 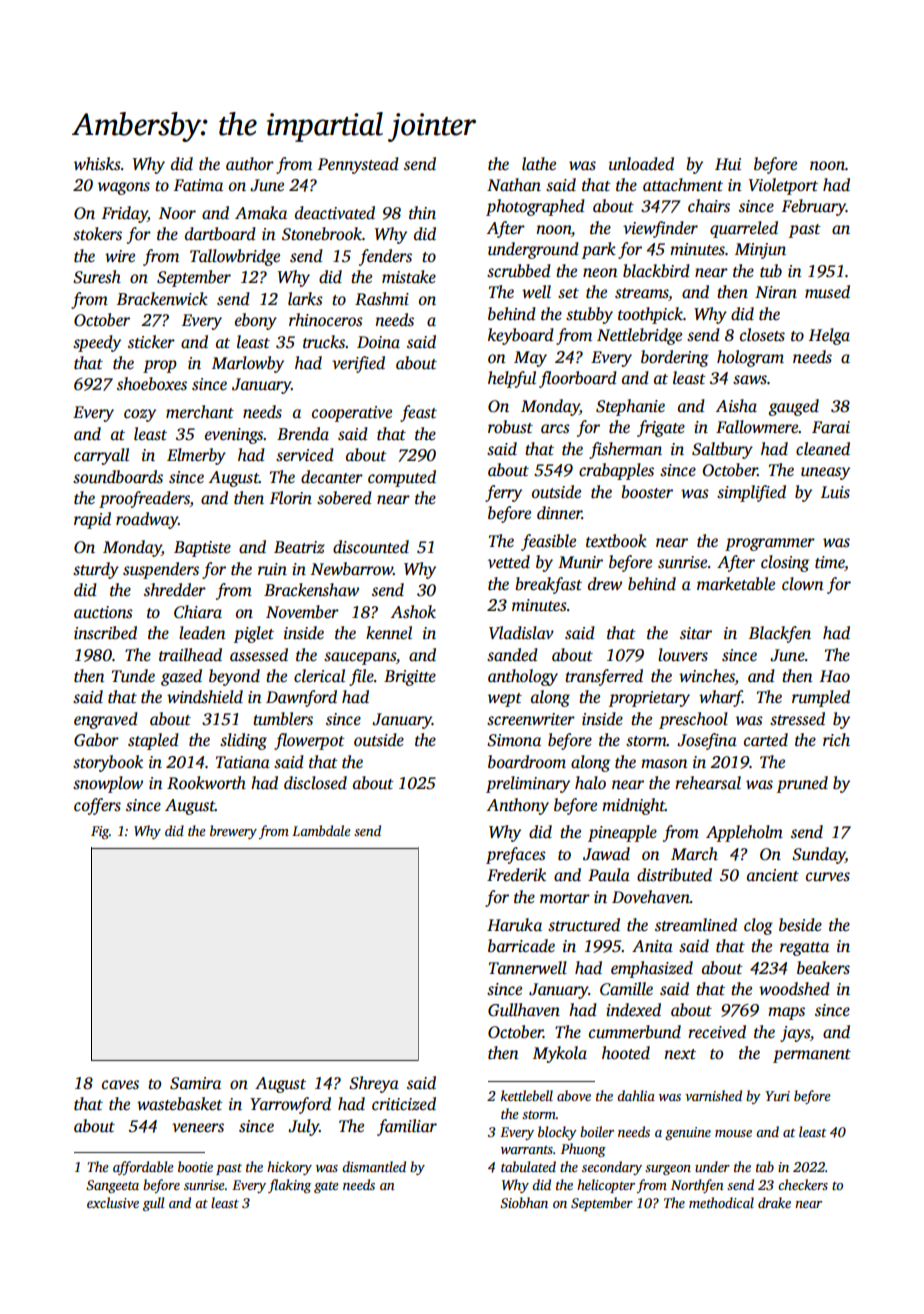 What do you see at coordinates (402, 478) in the screenshot?
I see `computed` at bounding box center [402, 478].
